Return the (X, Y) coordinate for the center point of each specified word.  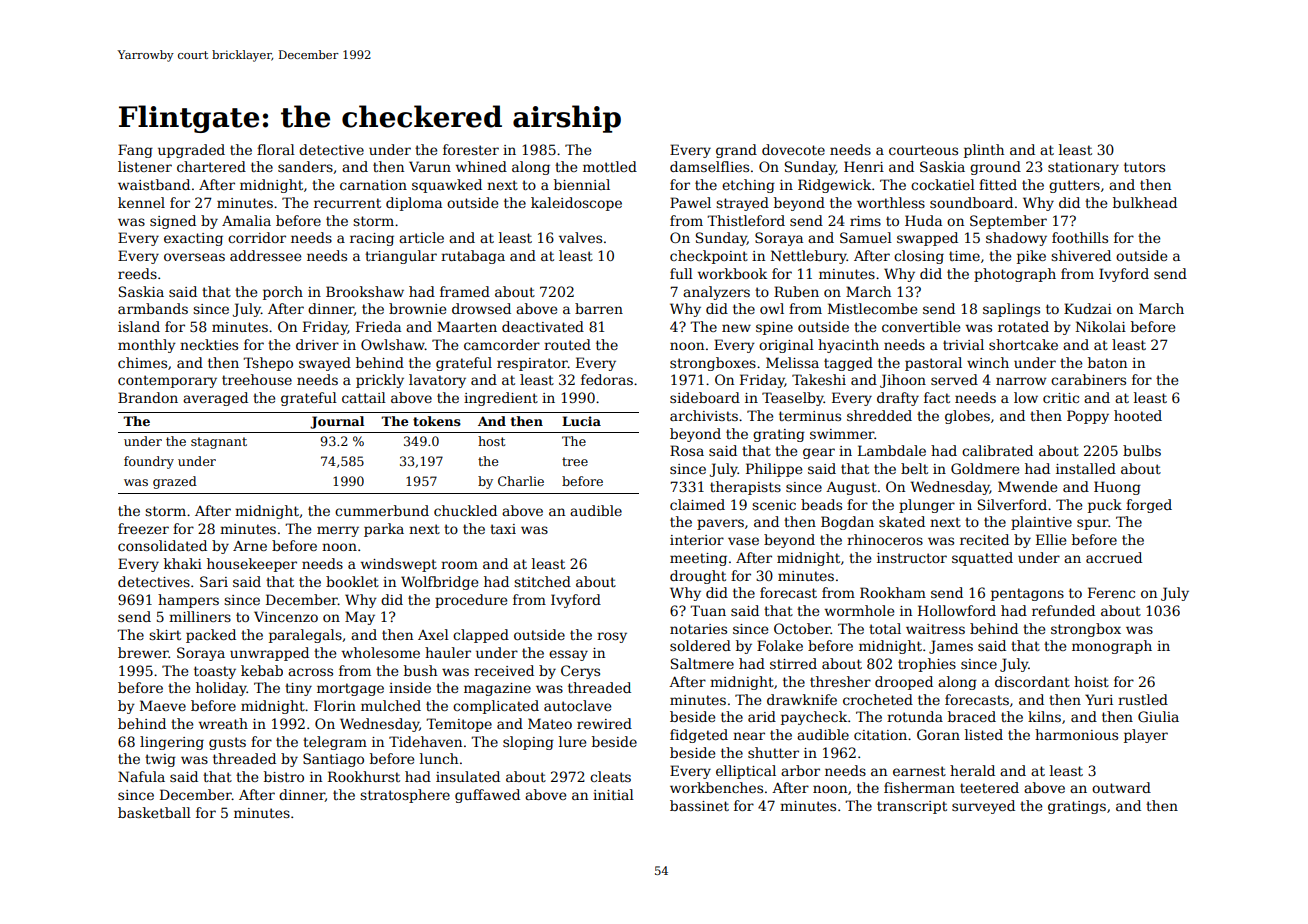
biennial (582, 184)
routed (567, 344)
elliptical (746, 772)
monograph (1112, 647)
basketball (154, 812)
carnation (373, 185)
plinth (984, 151)
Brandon (148, 397)
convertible (921, 326)
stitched (542, 581)
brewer (143, 652)
